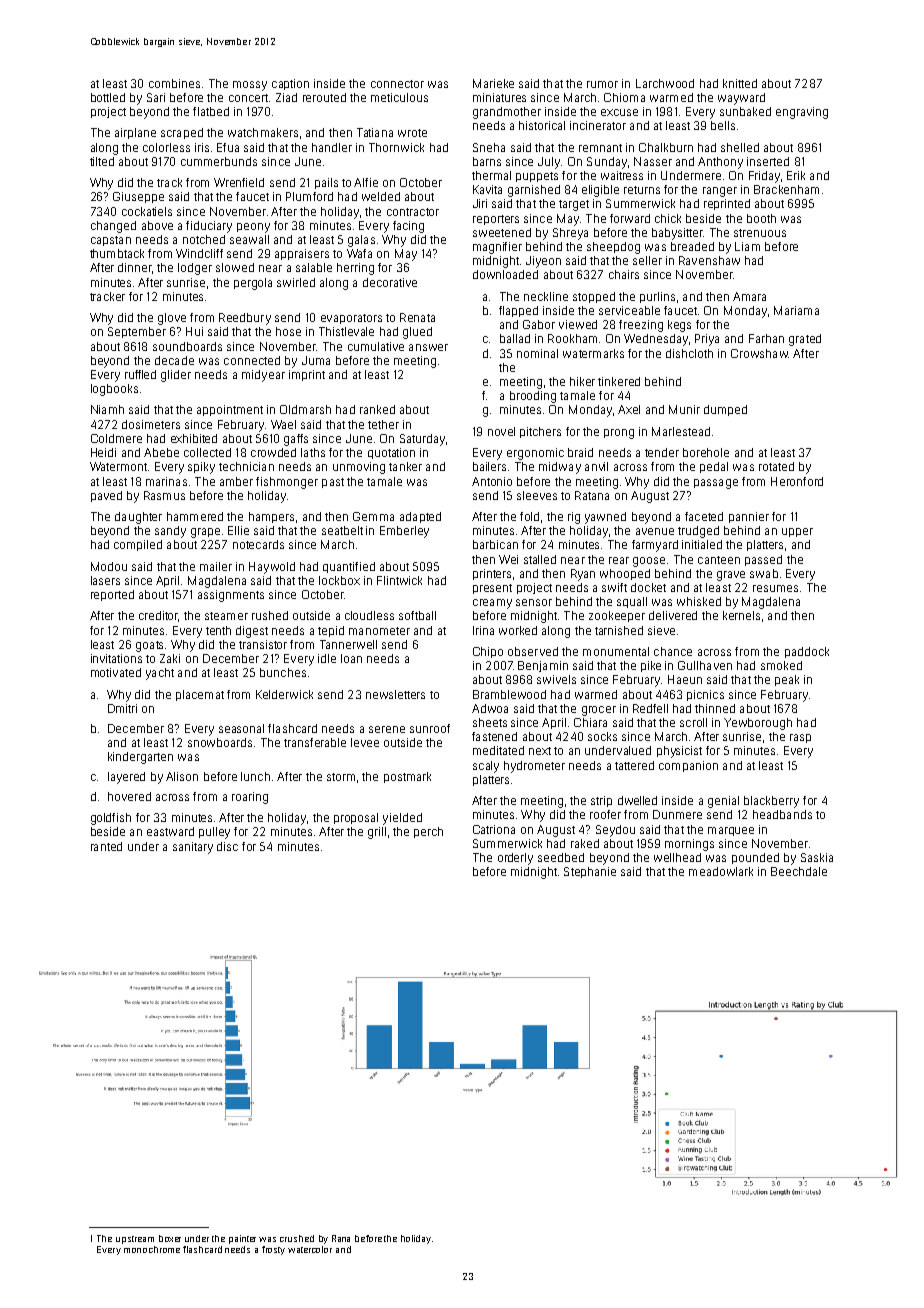  Describe the element at coordinates (677, 234) in the screenshot. I see `babysitter` at that location.
